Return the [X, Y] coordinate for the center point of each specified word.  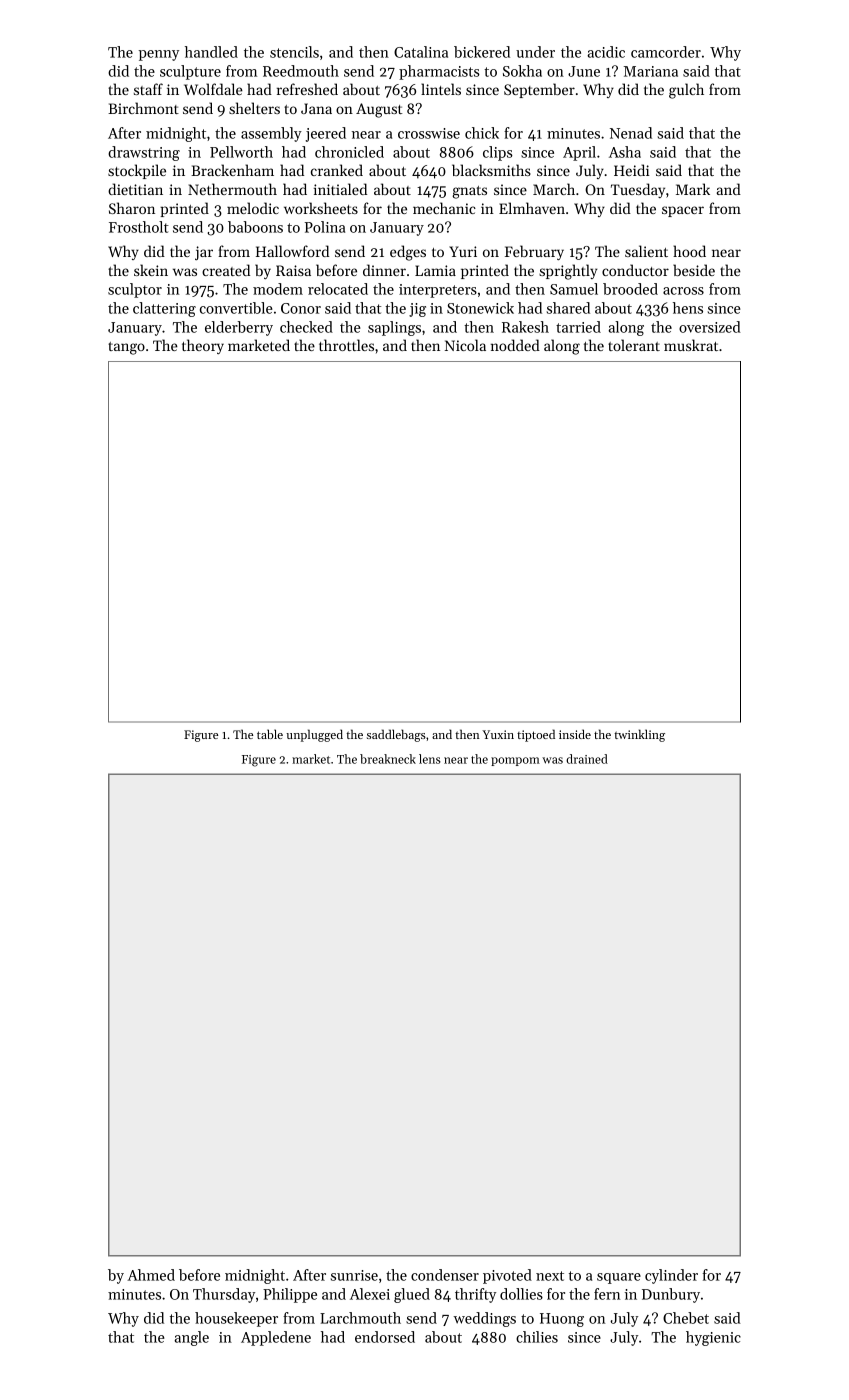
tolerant [634, 345]
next [550, 1276]
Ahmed [151, 1275]
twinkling [639, 735]
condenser [445, 1275]
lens [430, 759]
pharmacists [439, 72]
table [270, 734]
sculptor [135, 290]
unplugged [314, 735]
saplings [394, 328]
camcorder [666, 52]
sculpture [190, 72]
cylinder [671, 1276]
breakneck [388, 759]
